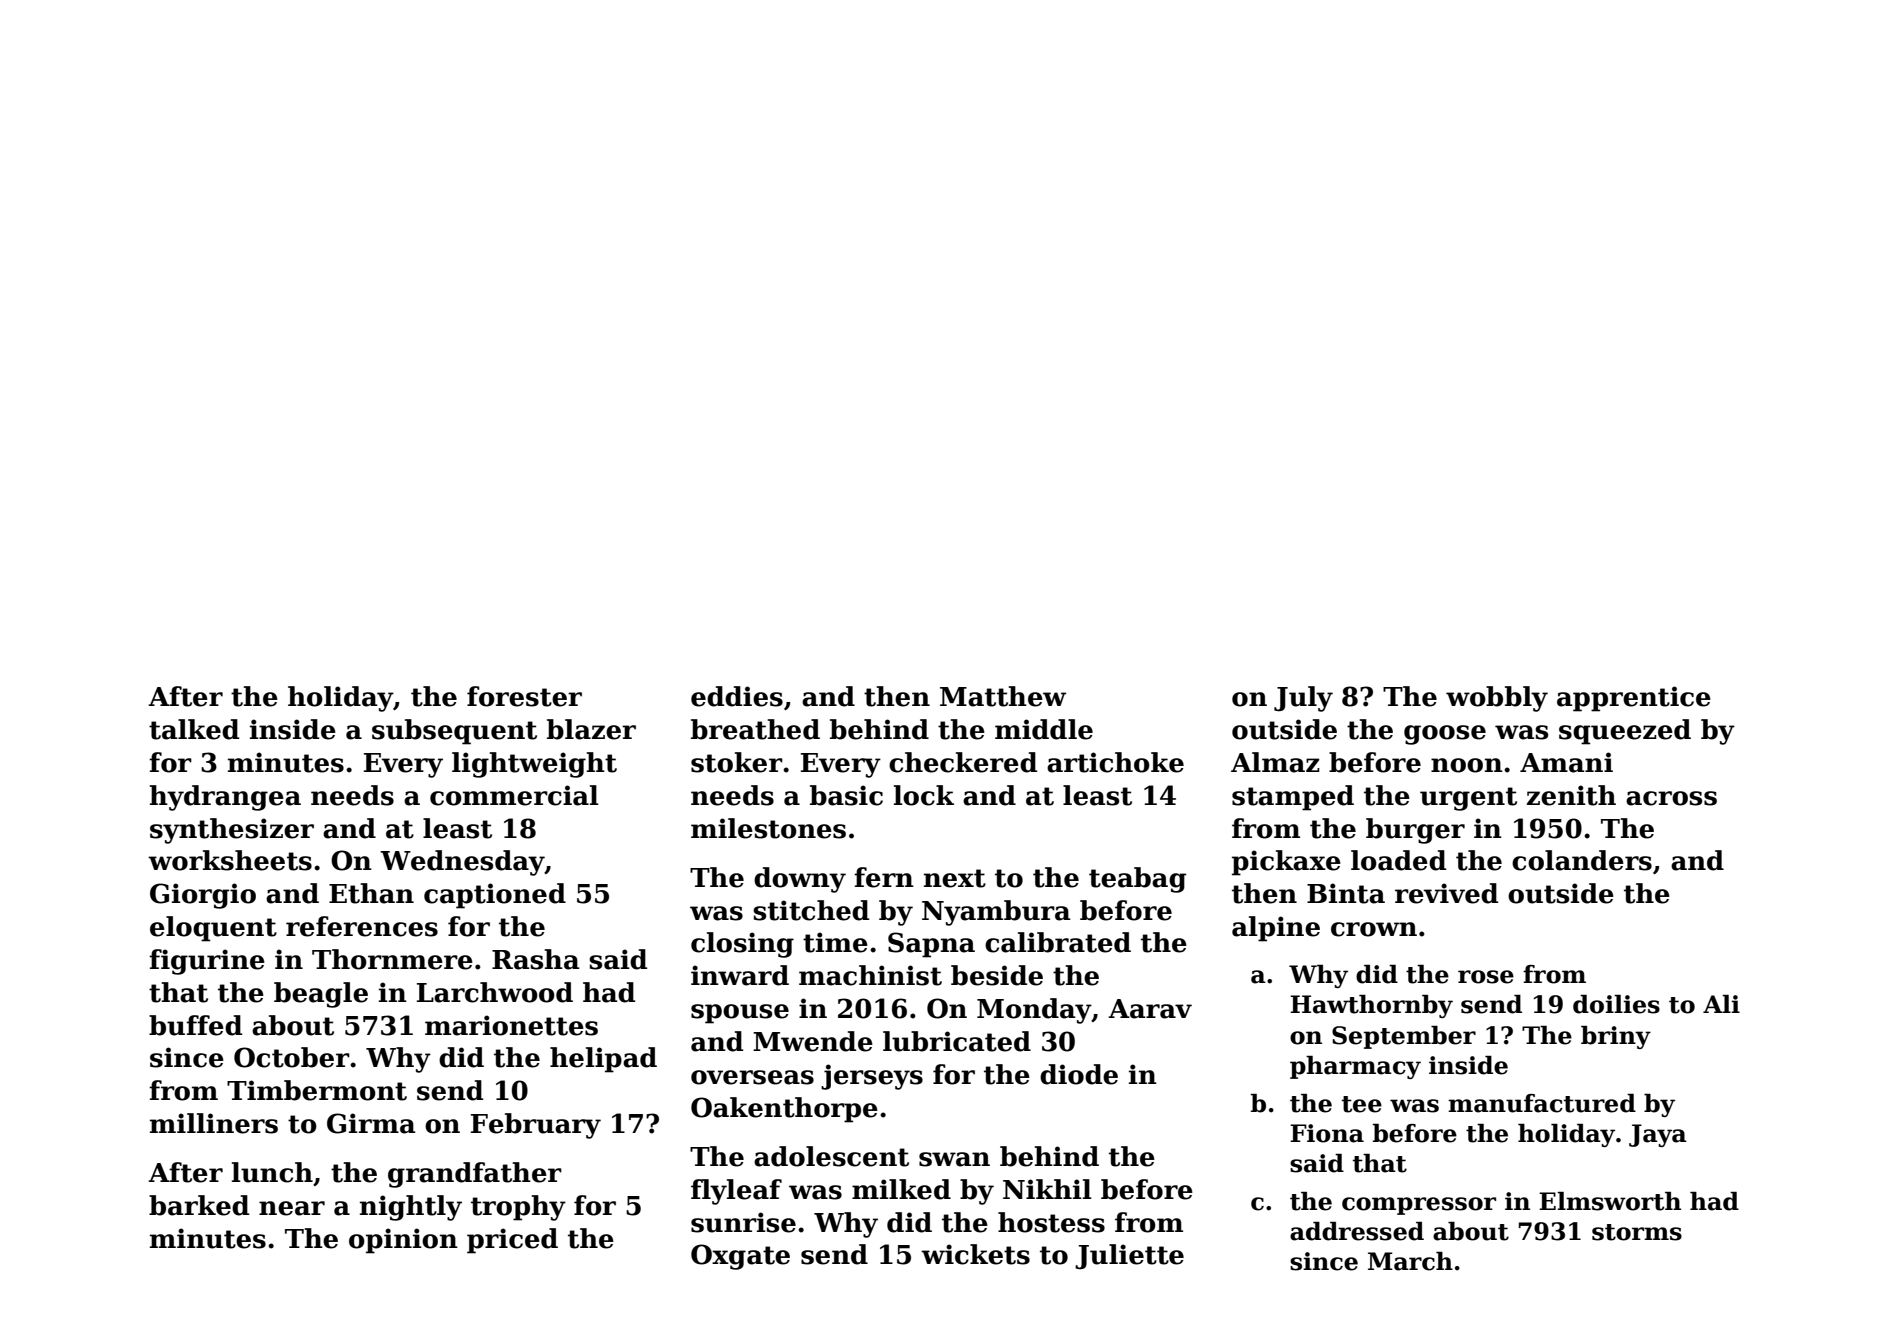 The height and width of the image is (1338, 1892). What do you see at coordinates (1410, 1261) in the image?
I see `March` at bounding box center [1410, 1261].
